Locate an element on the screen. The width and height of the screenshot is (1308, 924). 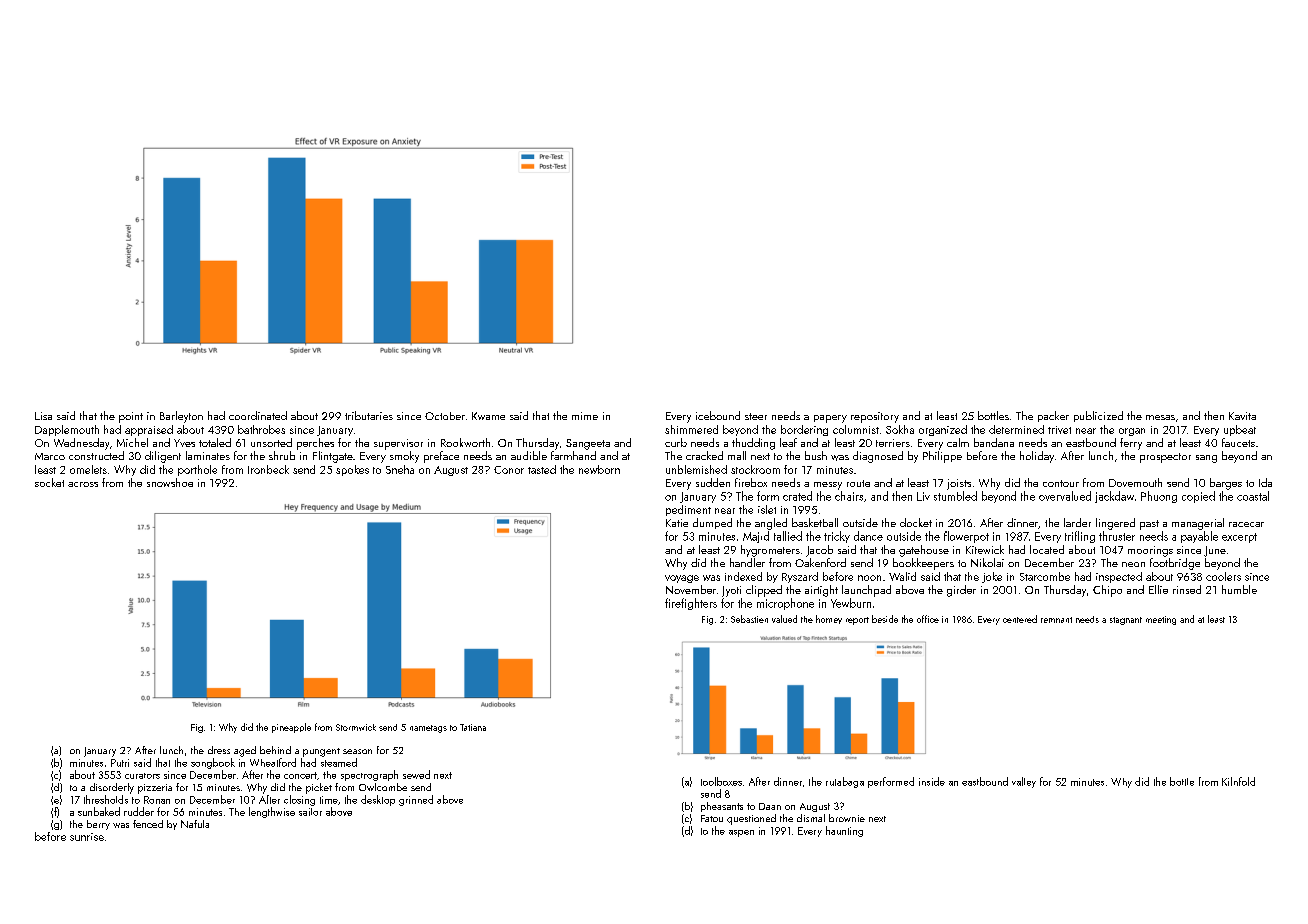
bathrobes is located at coordinates (261, 429).
